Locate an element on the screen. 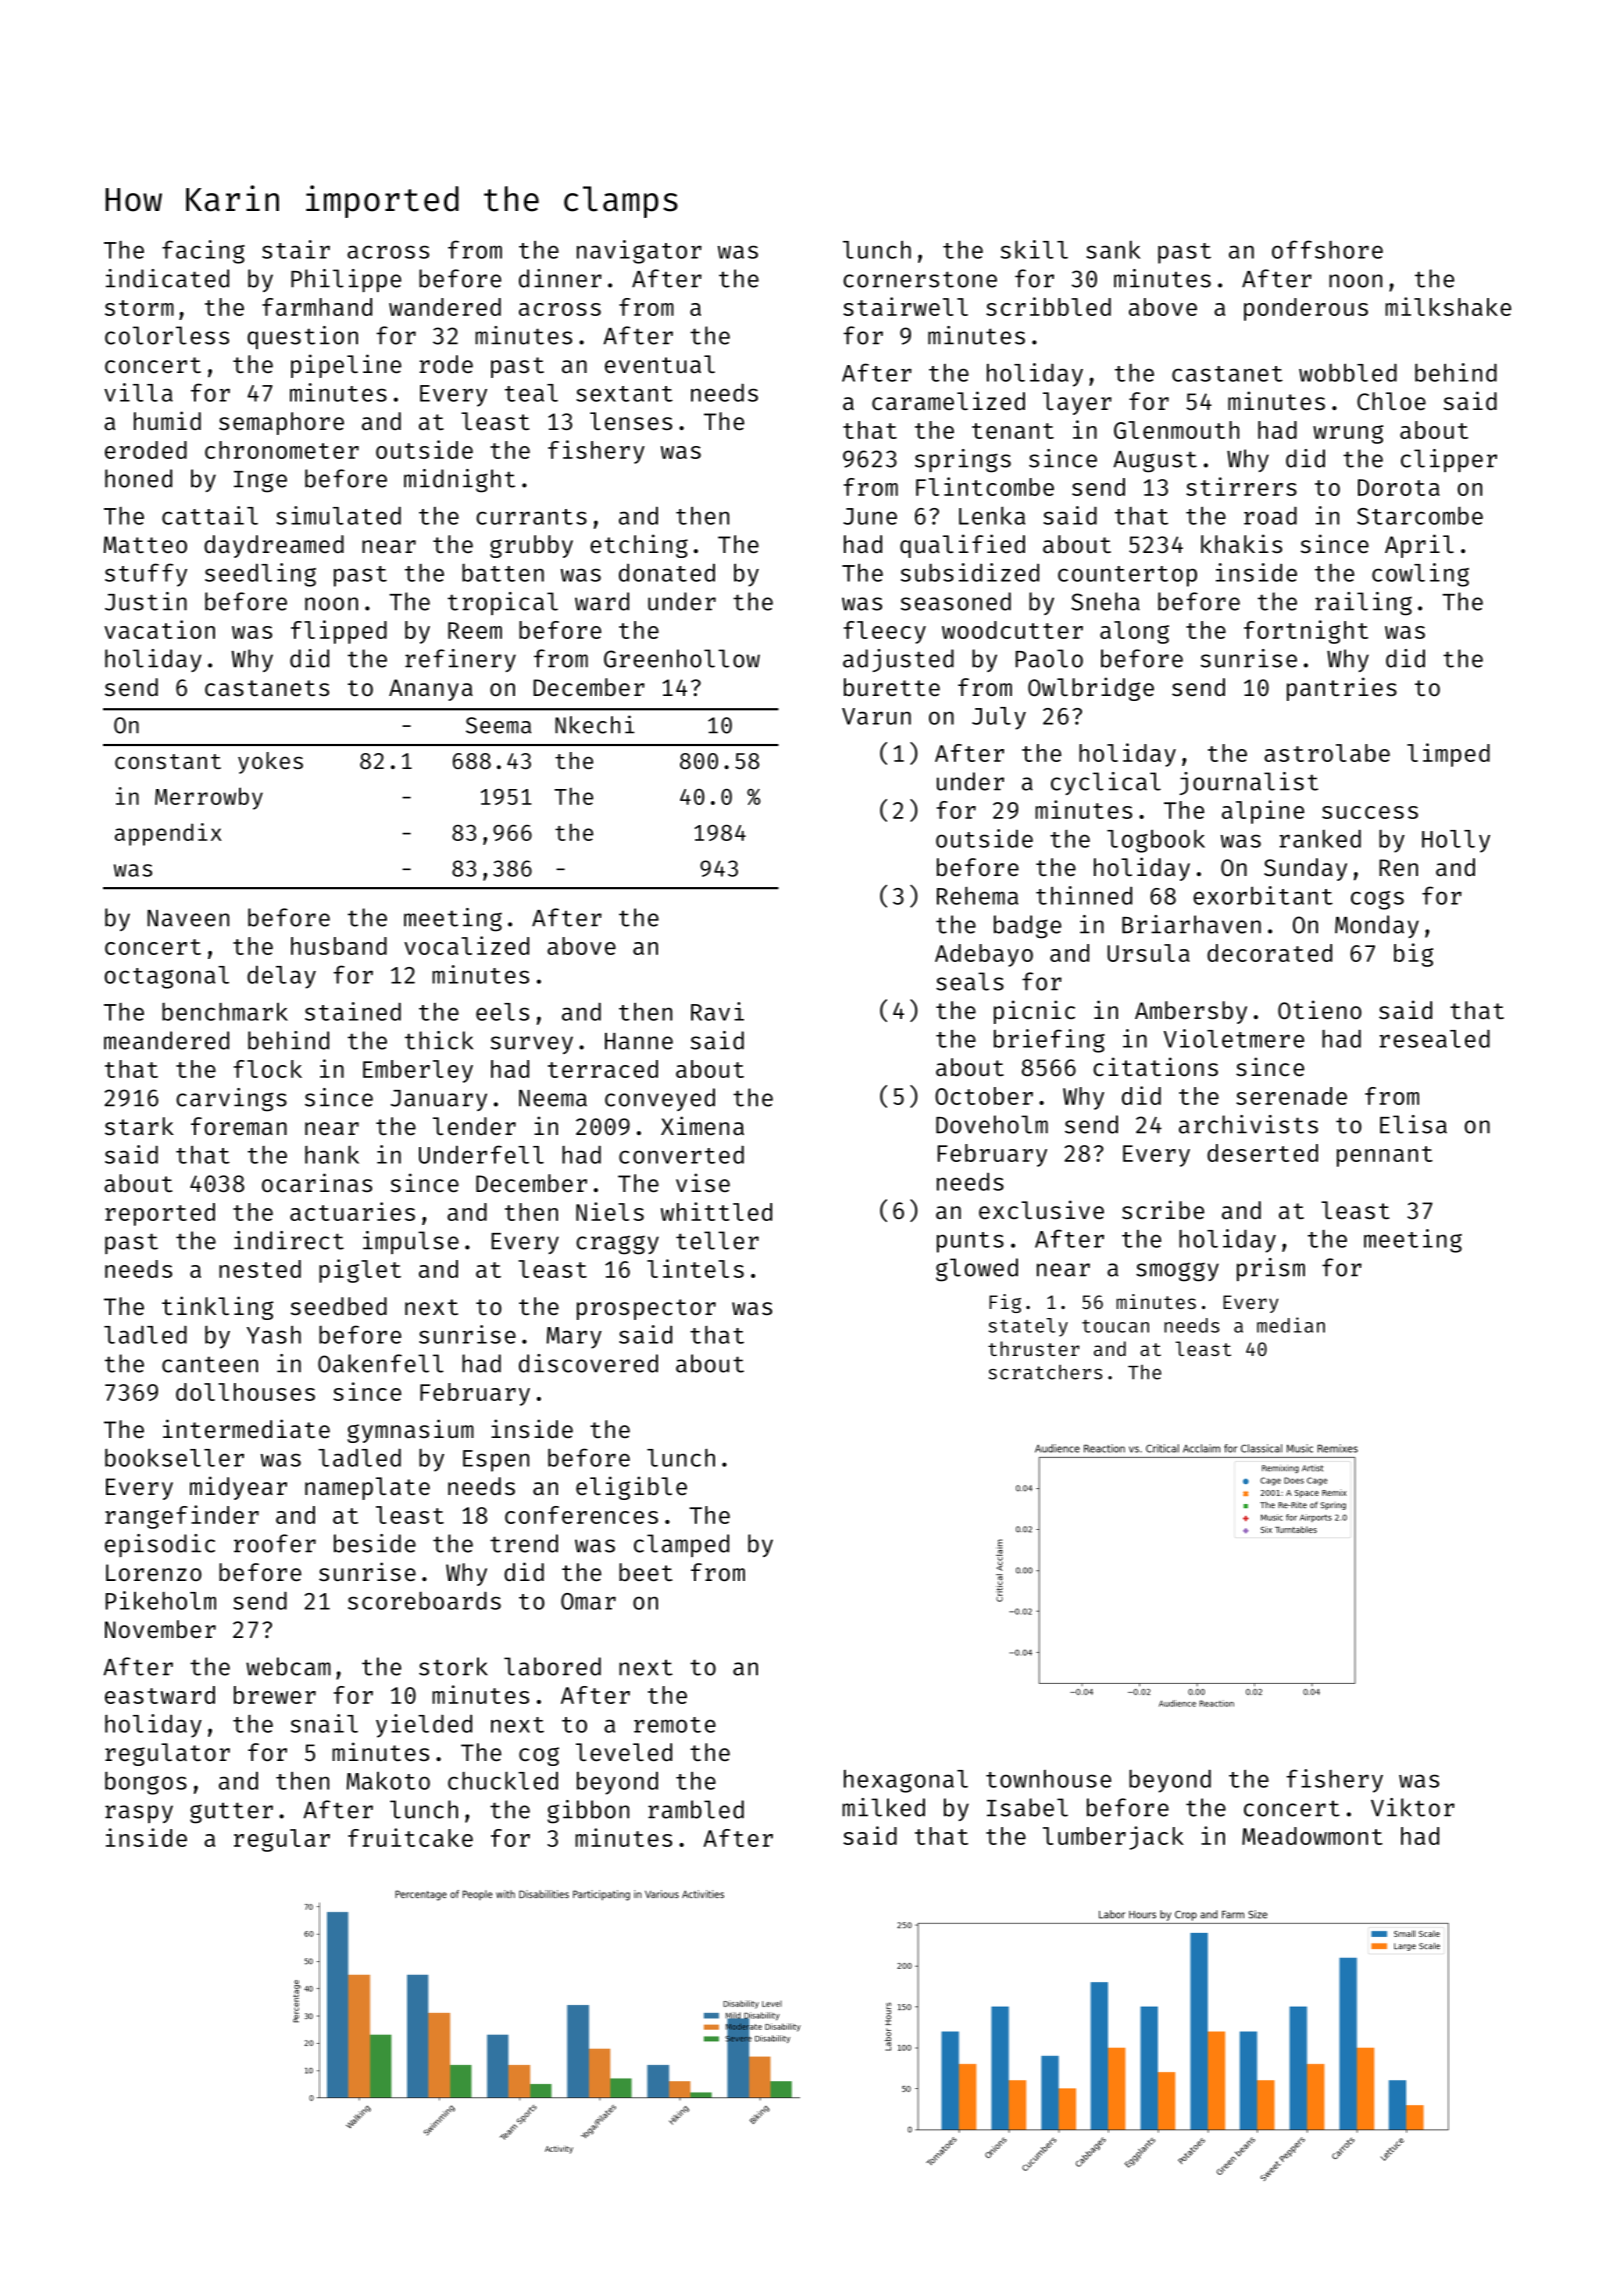  Meadowmont is located at coordinates (1312, 1836).
